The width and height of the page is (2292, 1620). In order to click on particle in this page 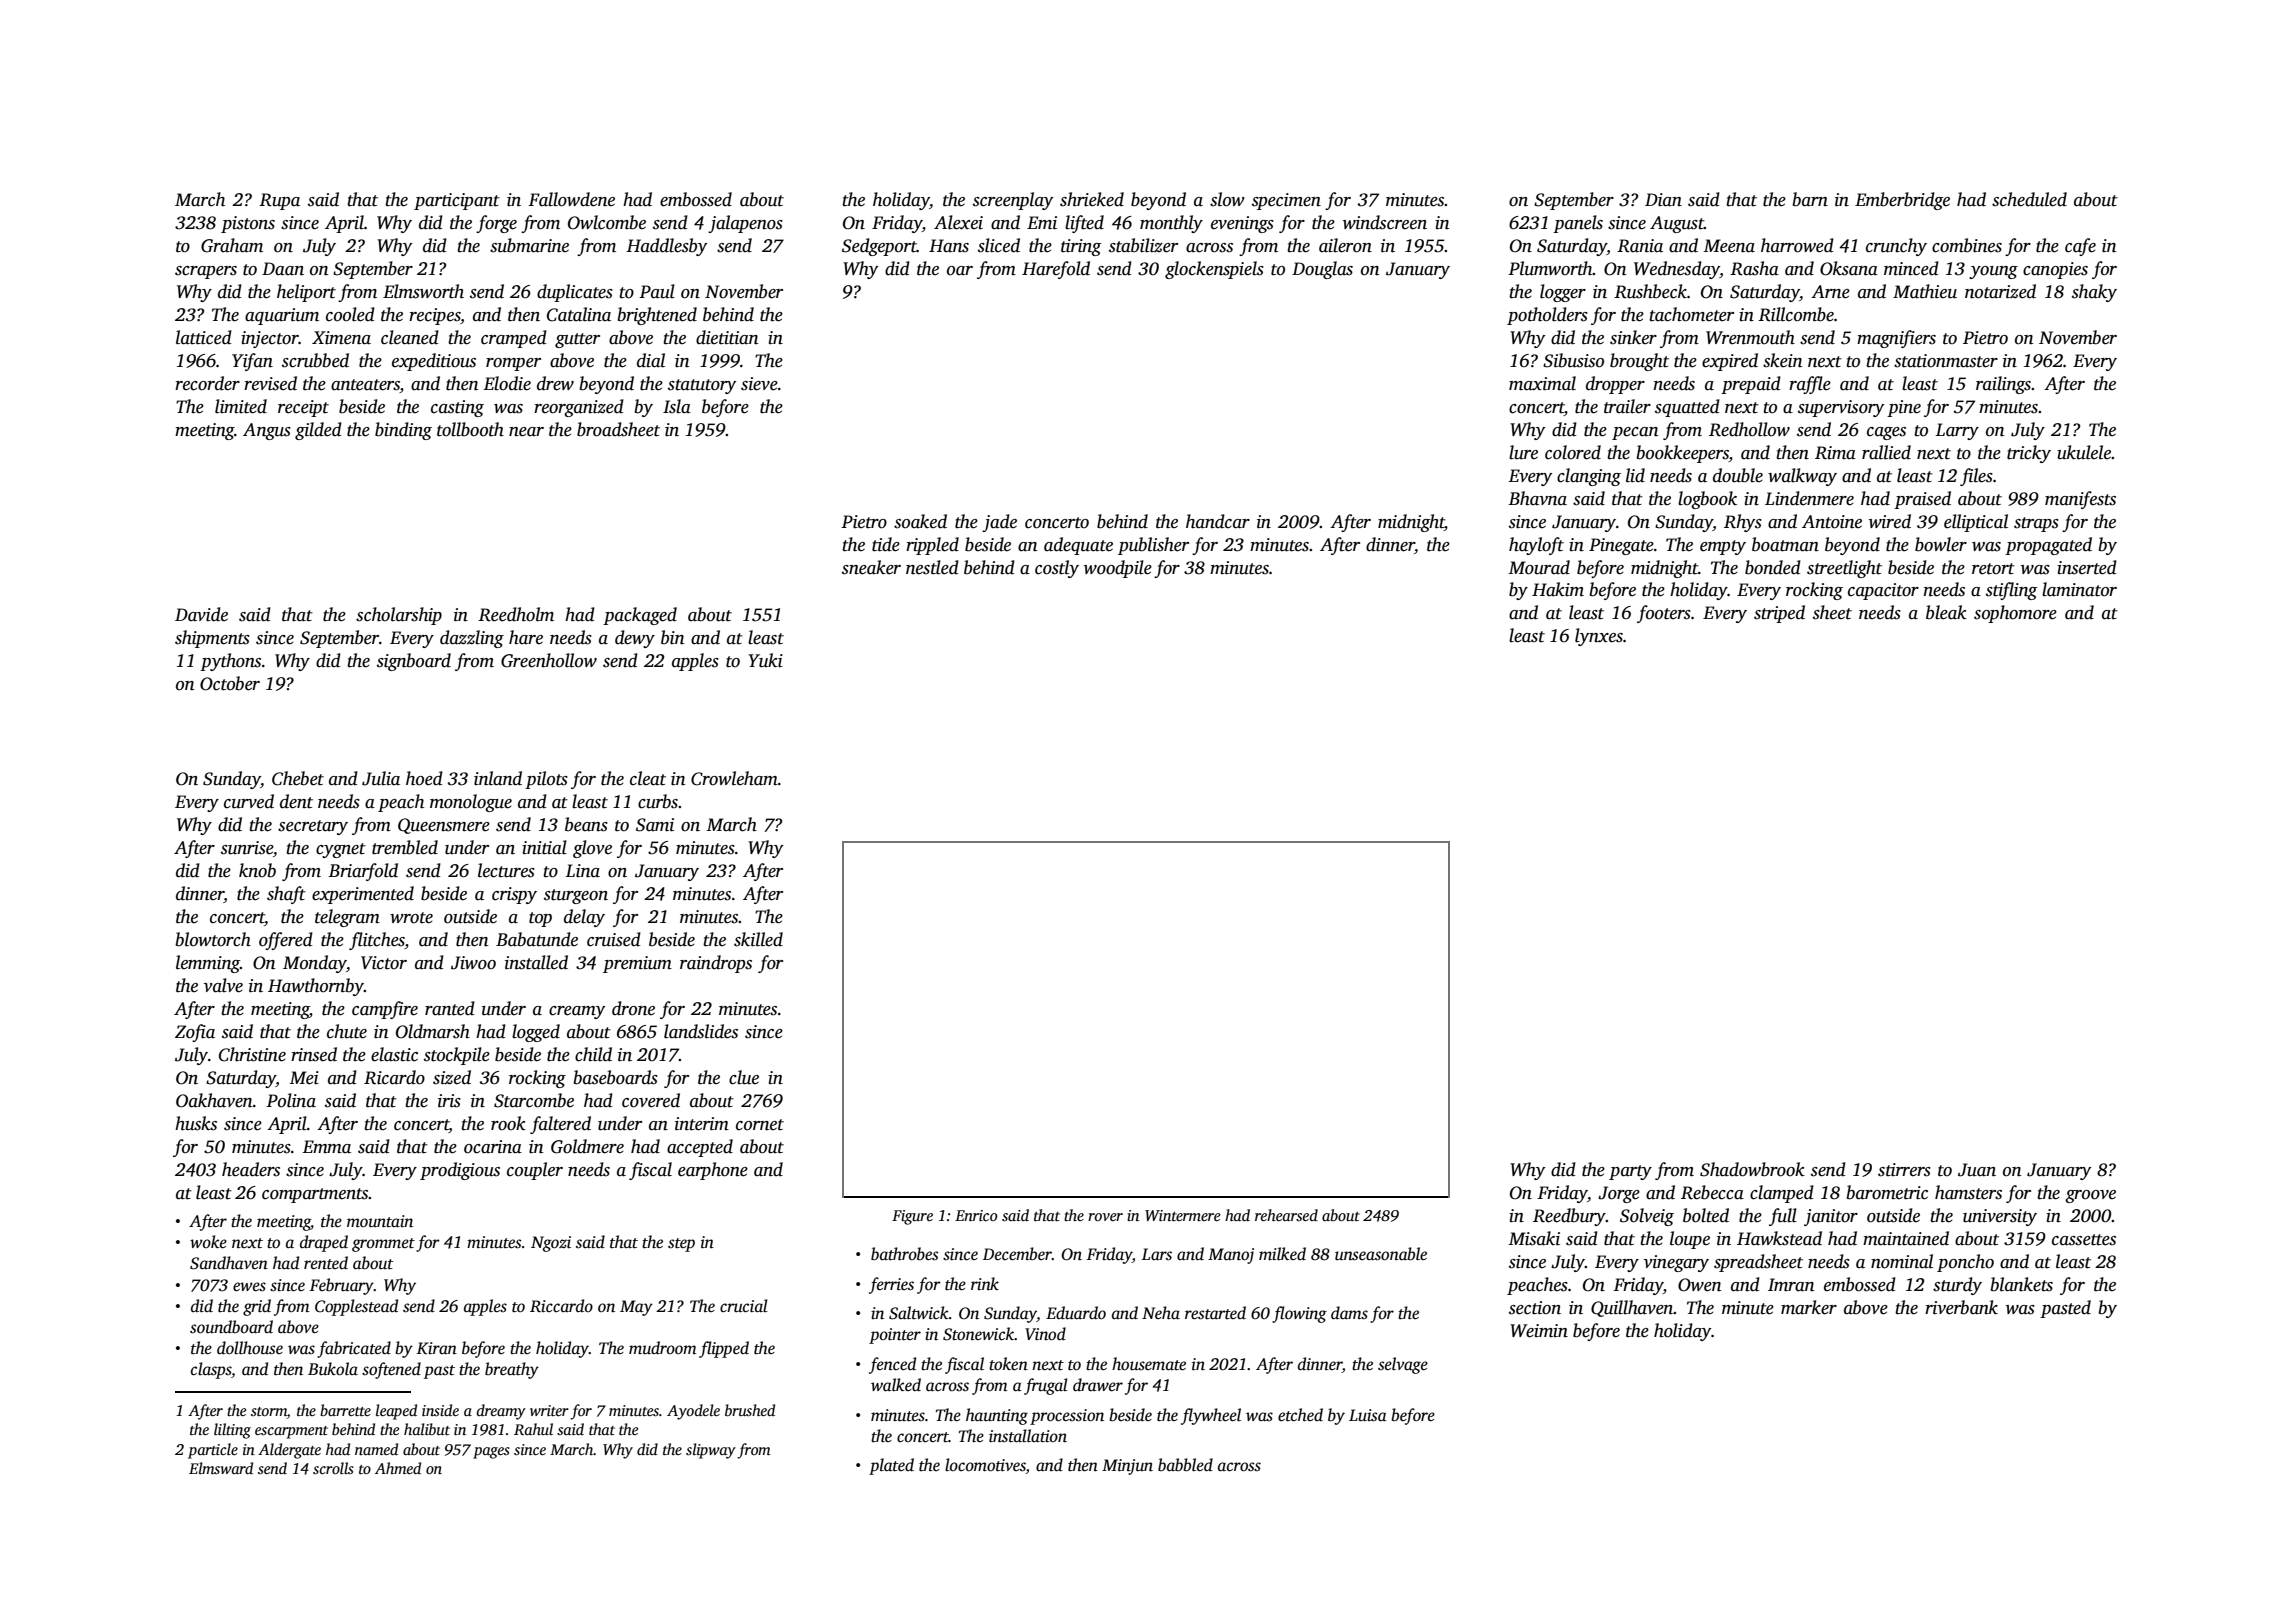, I will do `click(213, 1451)`.
